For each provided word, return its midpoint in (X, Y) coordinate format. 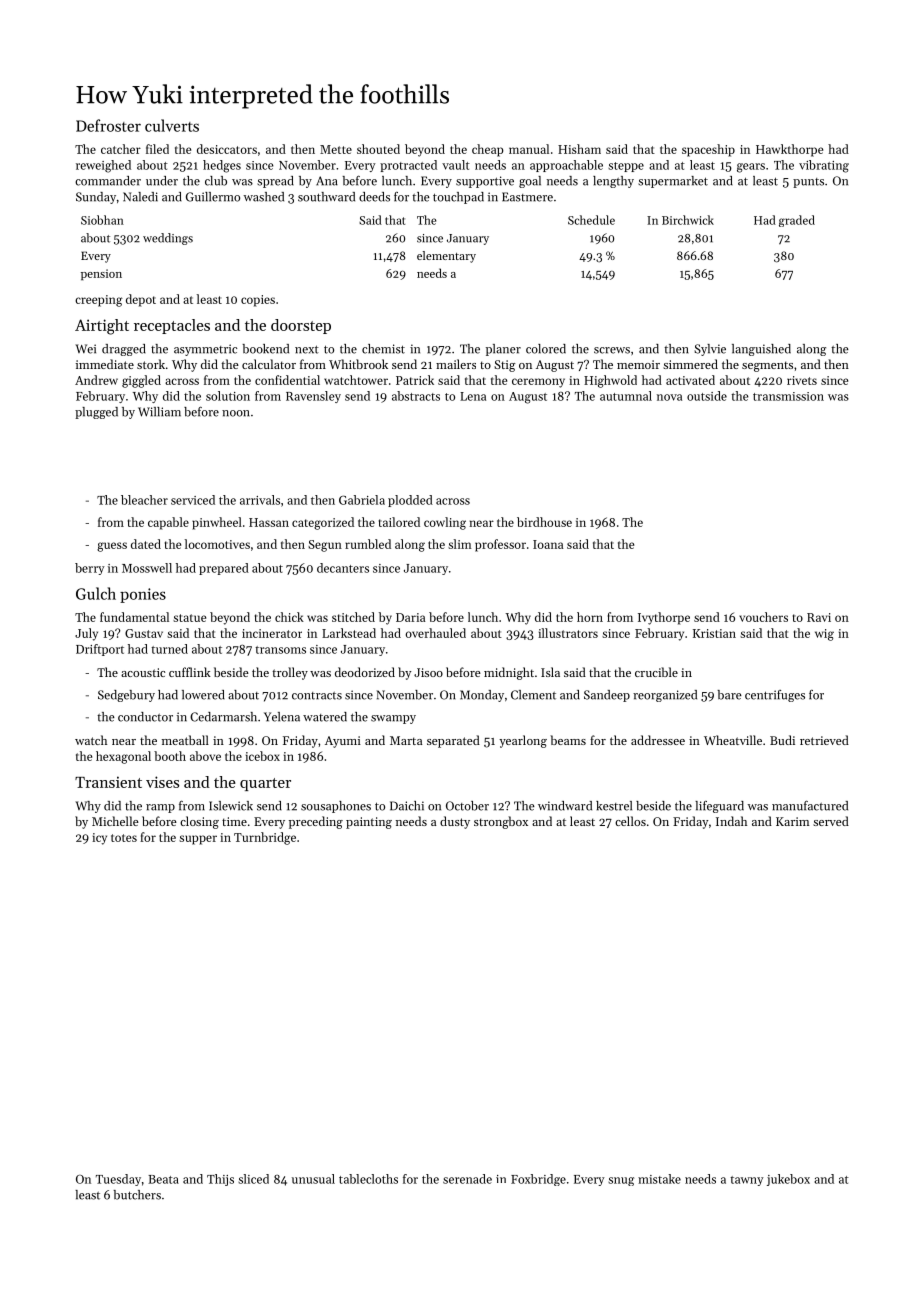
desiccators (227, 149)
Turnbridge (265, 838)
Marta (406, 740)
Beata (163, 1179)
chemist (383, 349)
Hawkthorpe (789, 150)
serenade (467, 1179)
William (159, 412)
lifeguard (719, 807)
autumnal (626, 396)
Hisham (579, 149)
